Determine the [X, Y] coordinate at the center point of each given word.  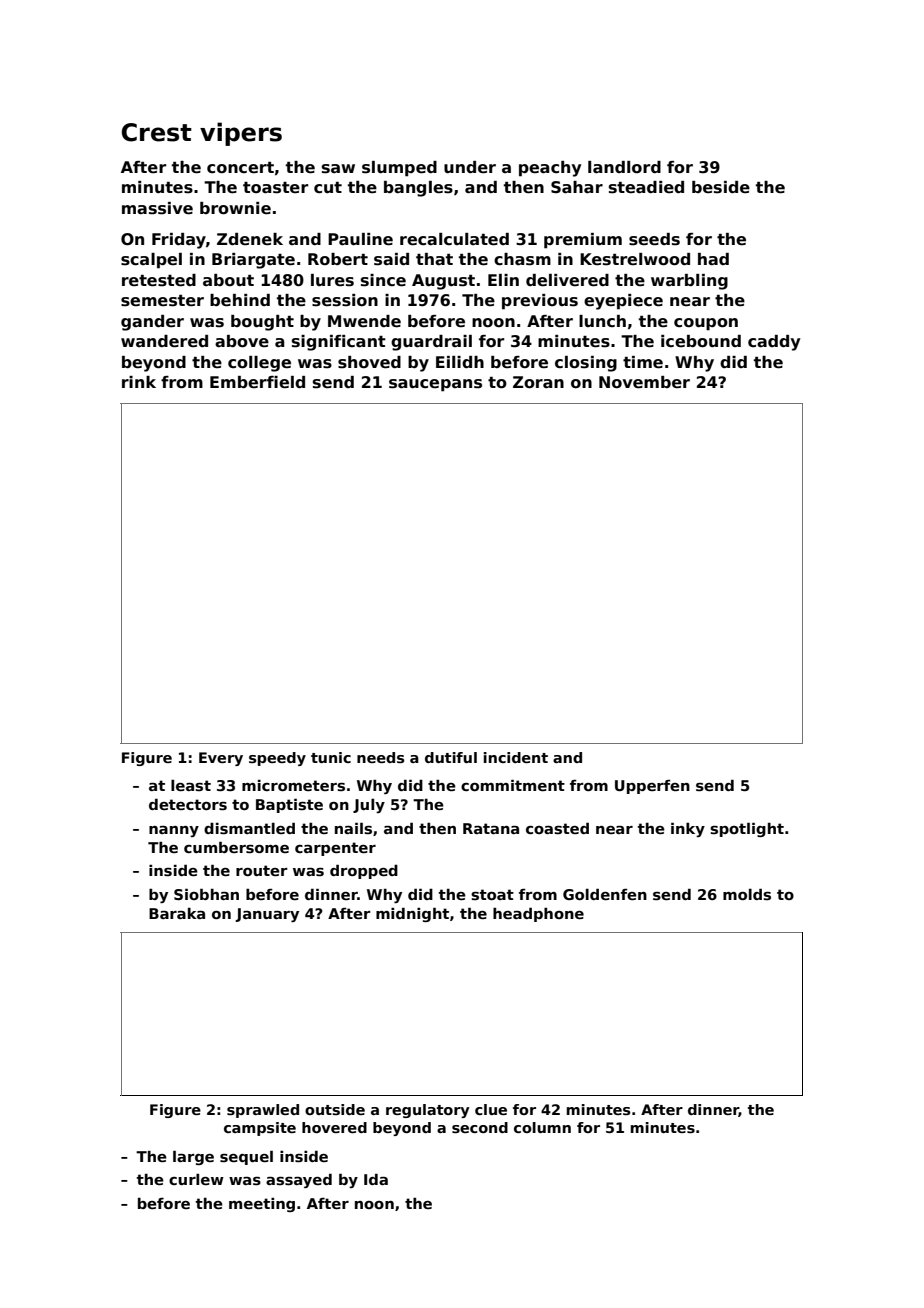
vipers [241, 134]
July [369, 806]
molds [747, 894]
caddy [774, 343]
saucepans [435, 385]
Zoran [538, 382]
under [470, 167]
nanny [174, 831]
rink [139, 382]
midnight [412, 914]
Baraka [177, 913]
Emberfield [257, 382]
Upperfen [652, 787]
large [193, 1157]
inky [688, 829]
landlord [624, 167]
